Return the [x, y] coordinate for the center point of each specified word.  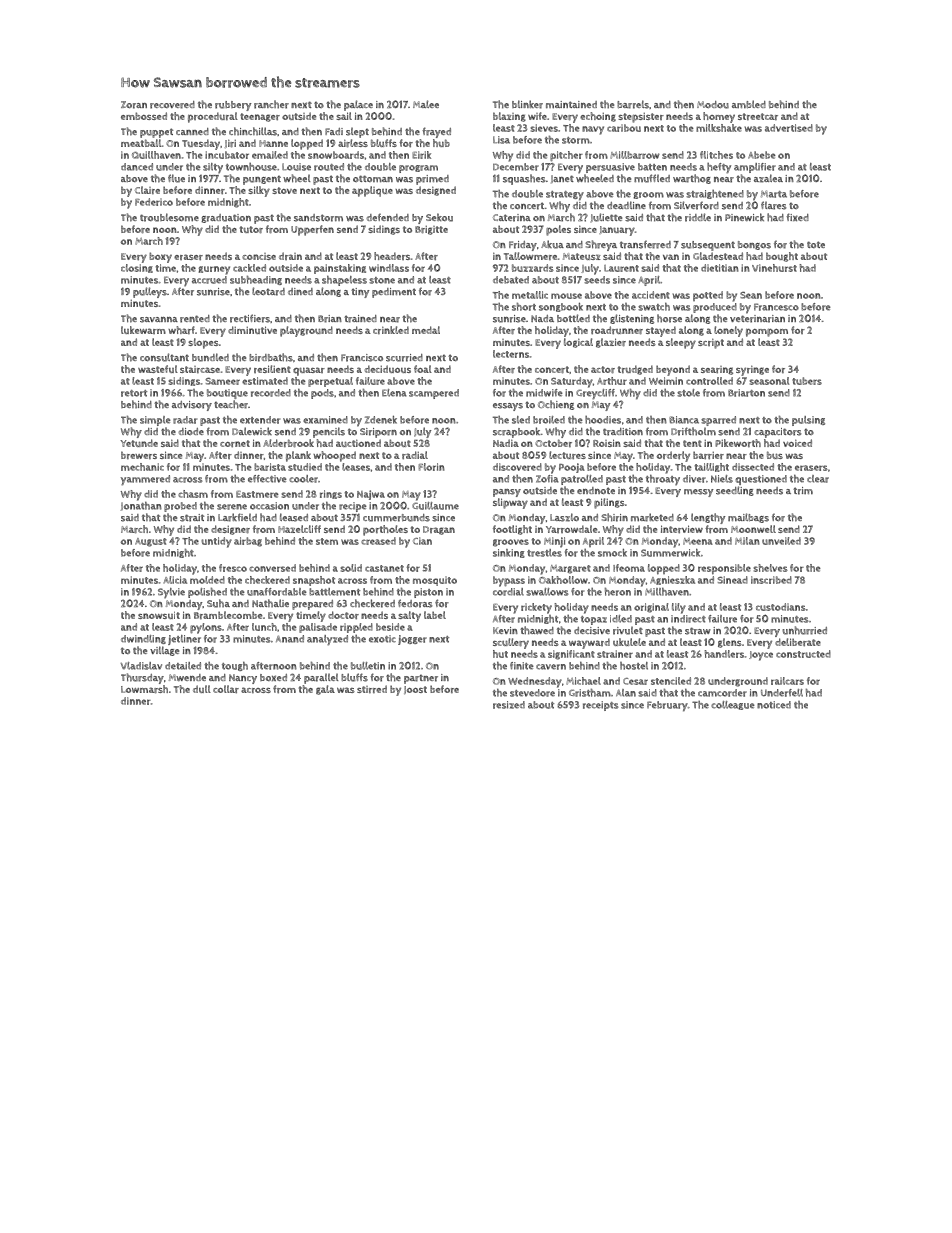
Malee [426, 104]
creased [378, 541]
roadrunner [617, 330]
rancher [271, 104]
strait [192, 518]
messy [698, 493]
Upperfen [312, 230]
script [711, 343]
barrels [633, 104]
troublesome [169, 217]
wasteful [158, 369]
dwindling [143, 639]
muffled [652, 178]
